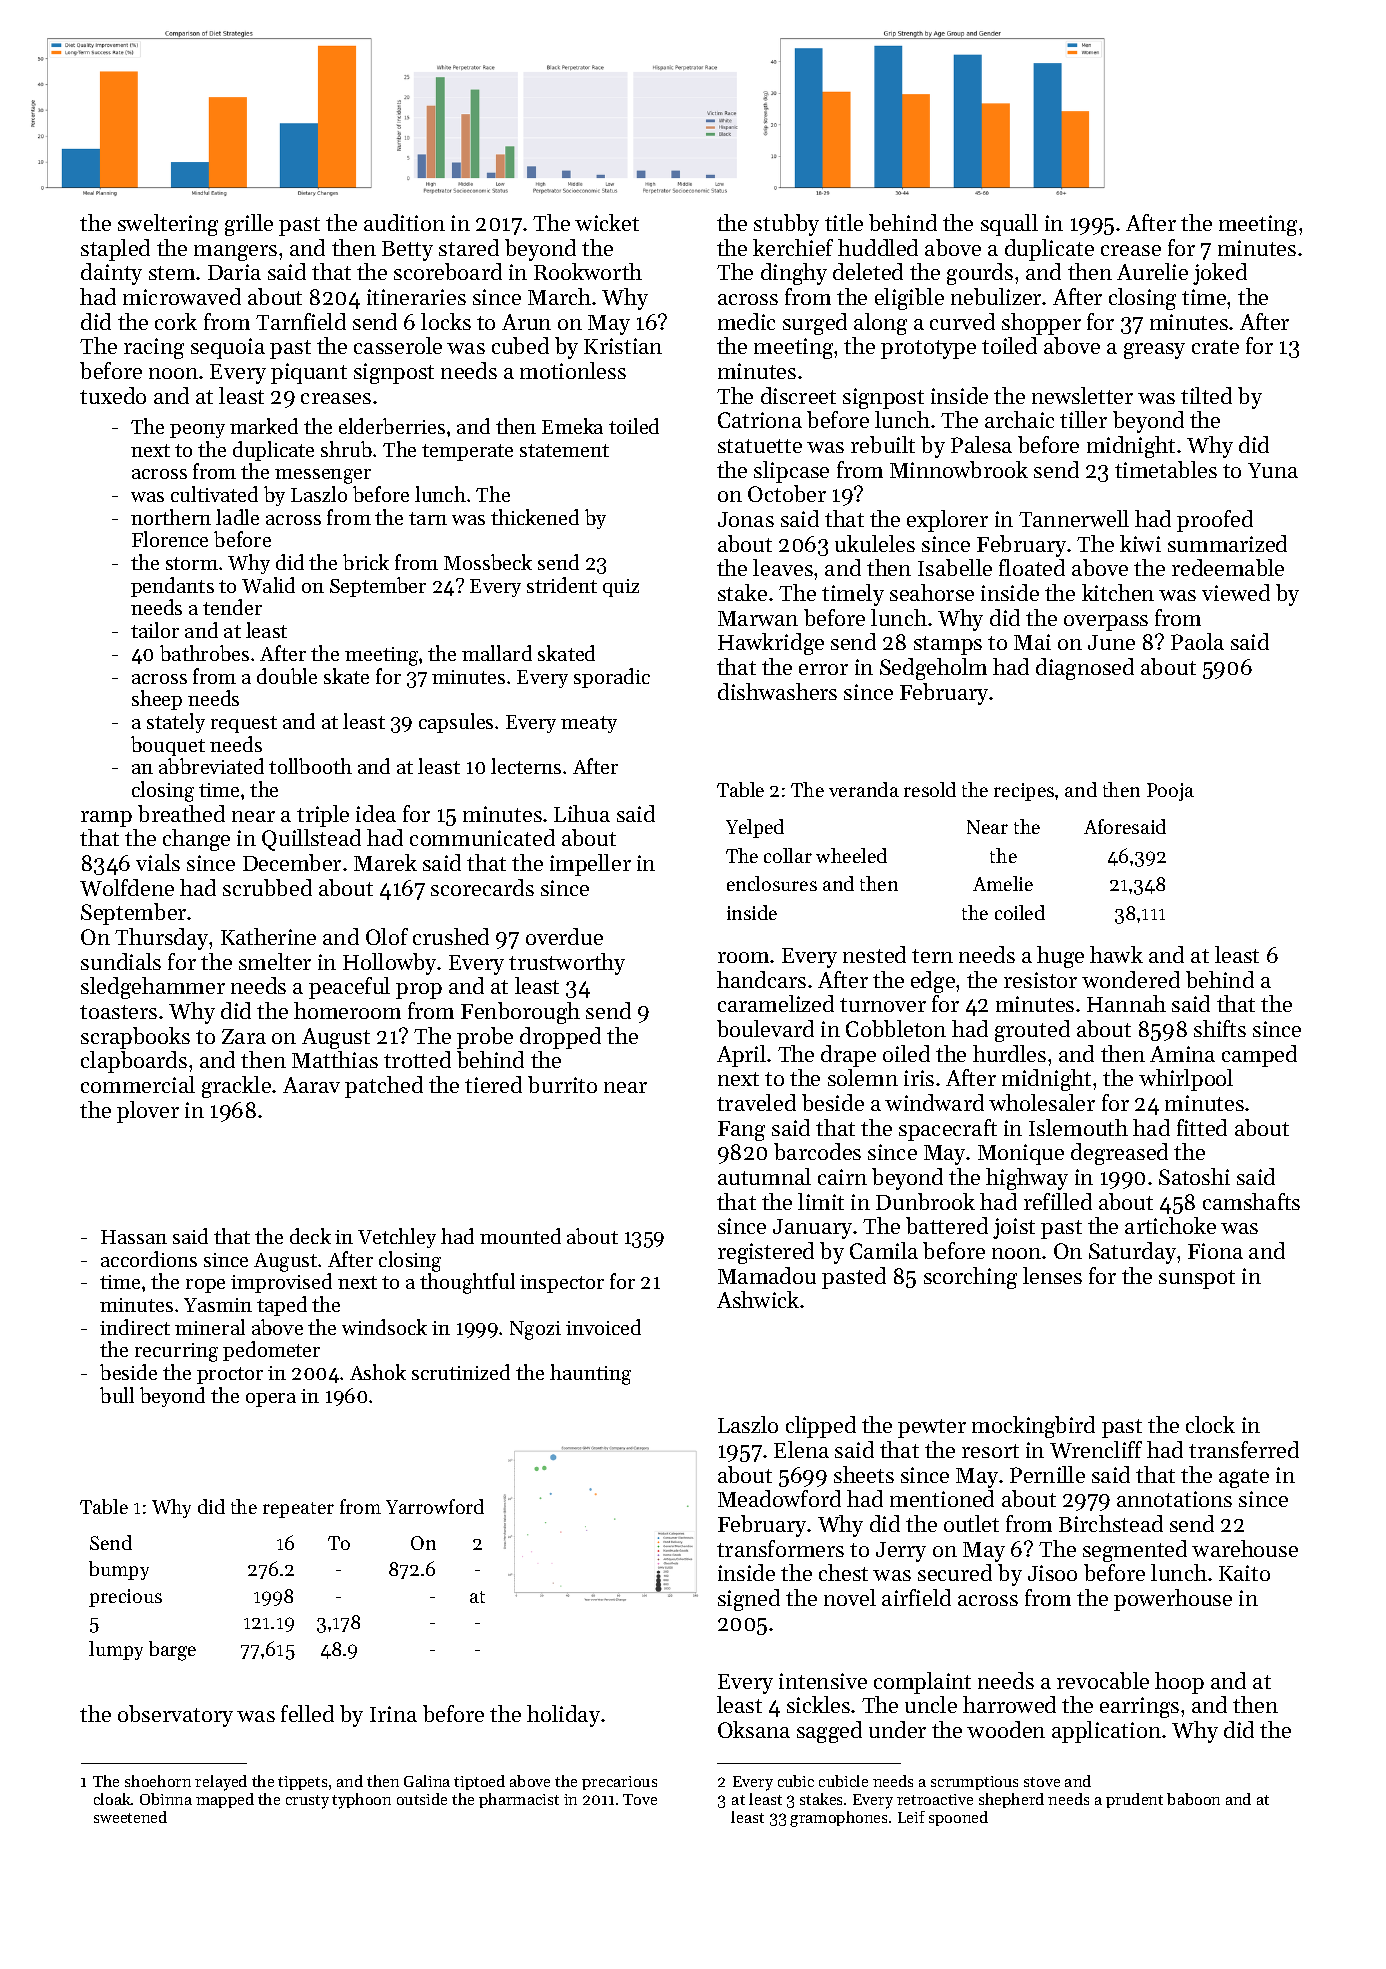 Image resolution: width=1386 pixels, height=1969 pixels. What do you see at coordinates (823, 1681) in the screenshot?
I see `intensive` at bounding box center [823, 1681].
